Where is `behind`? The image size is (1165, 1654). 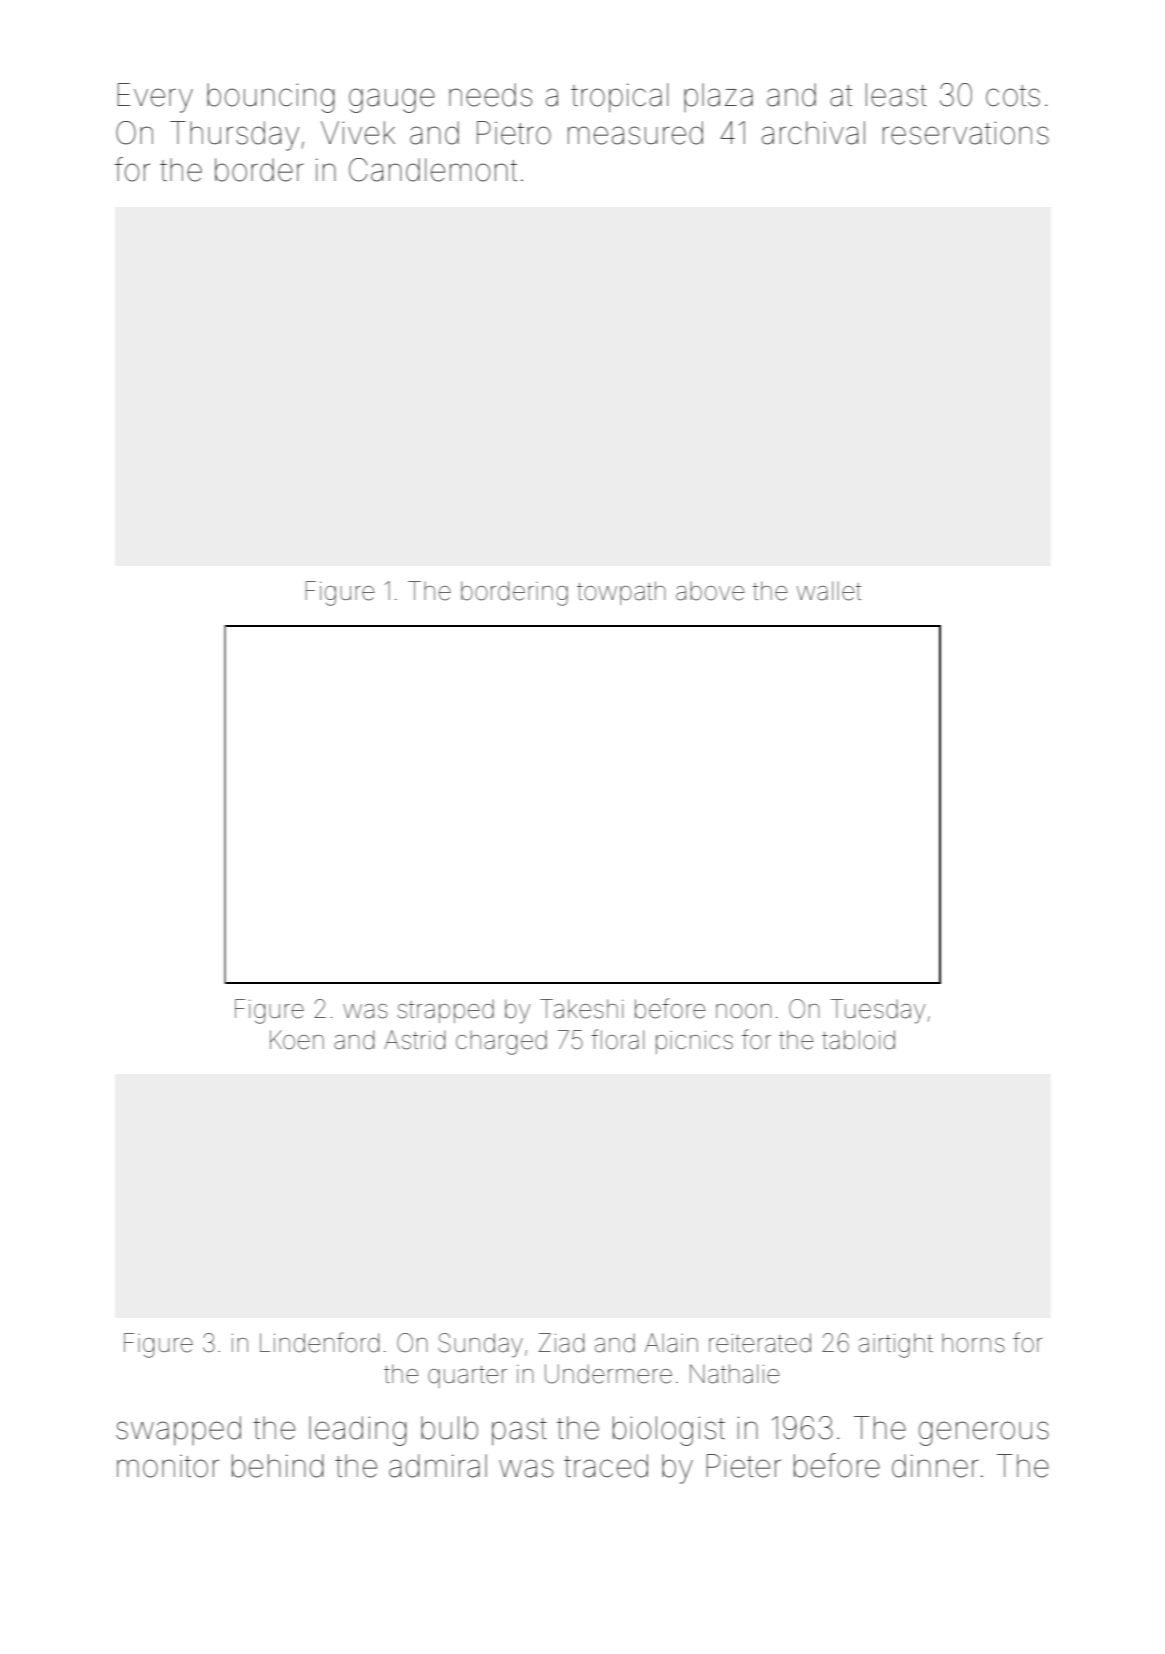 behind is located at coordinates (277, 1466).
